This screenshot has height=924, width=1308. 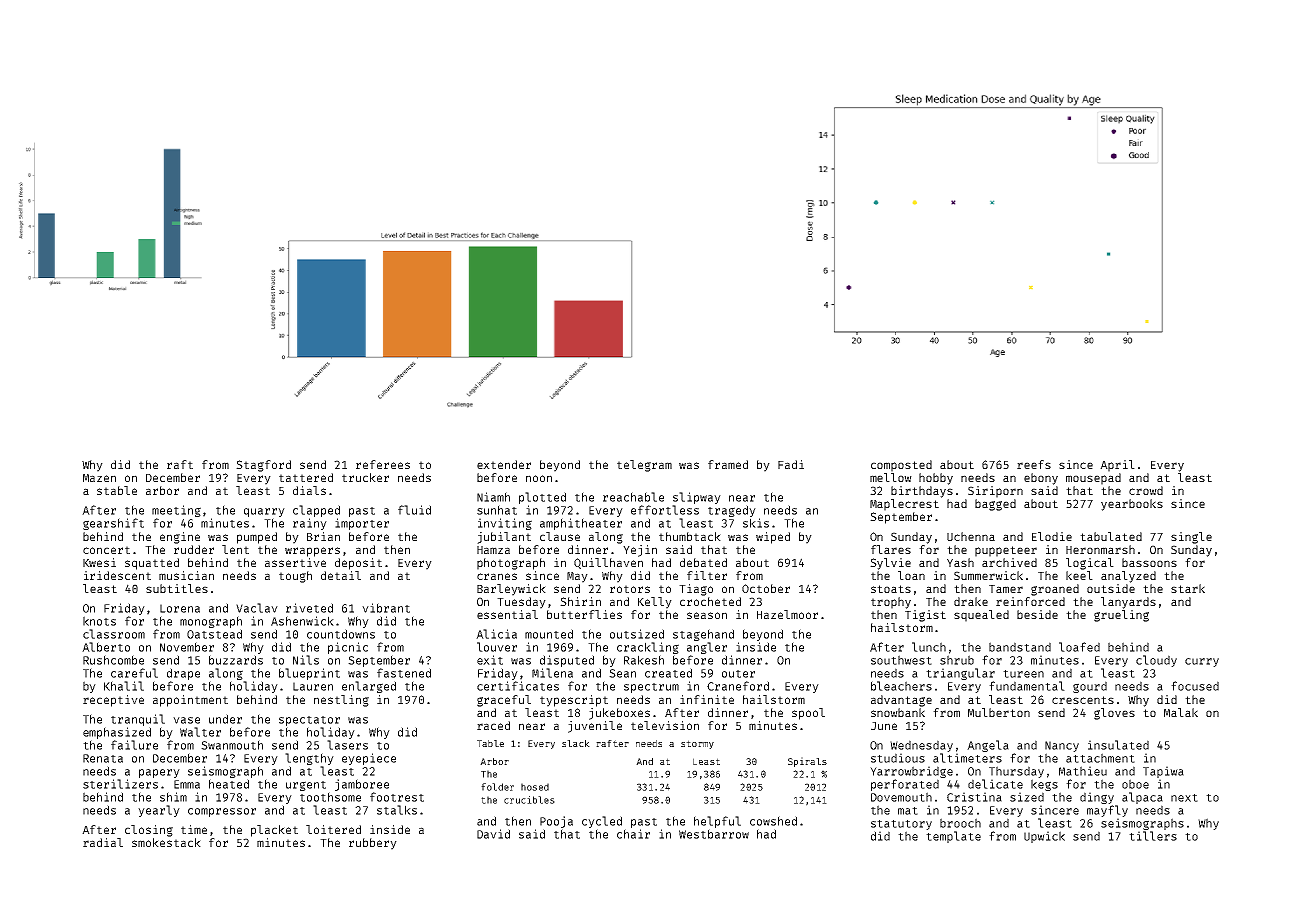 I want to click on tranquil, so click(x=138, y=720).
